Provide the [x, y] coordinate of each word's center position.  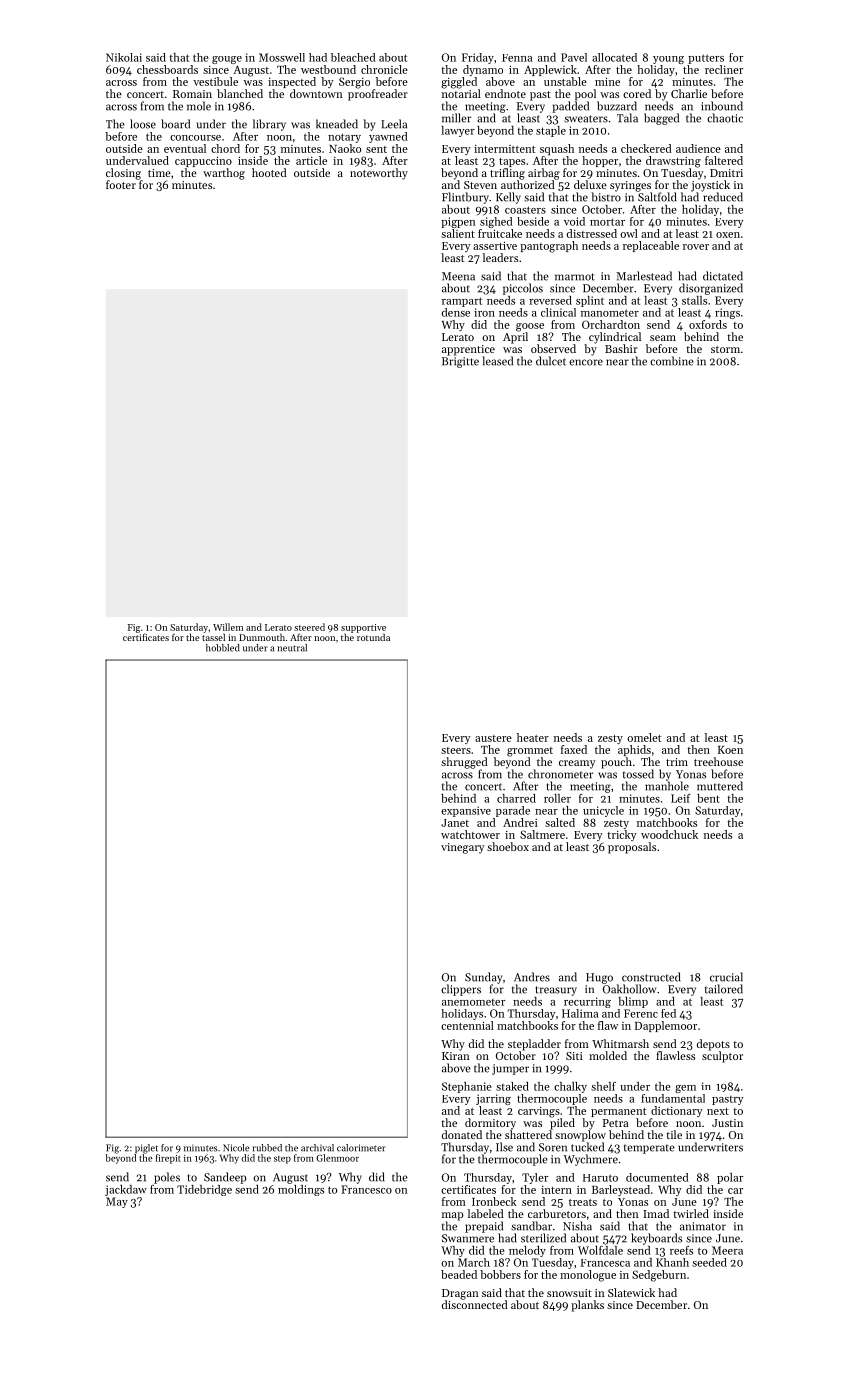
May [117, 1202]
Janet [455, 823]
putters [706, 59]
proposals [632, 848]
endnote [505, 93]
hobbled [223, 648]
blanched [240, 93]
